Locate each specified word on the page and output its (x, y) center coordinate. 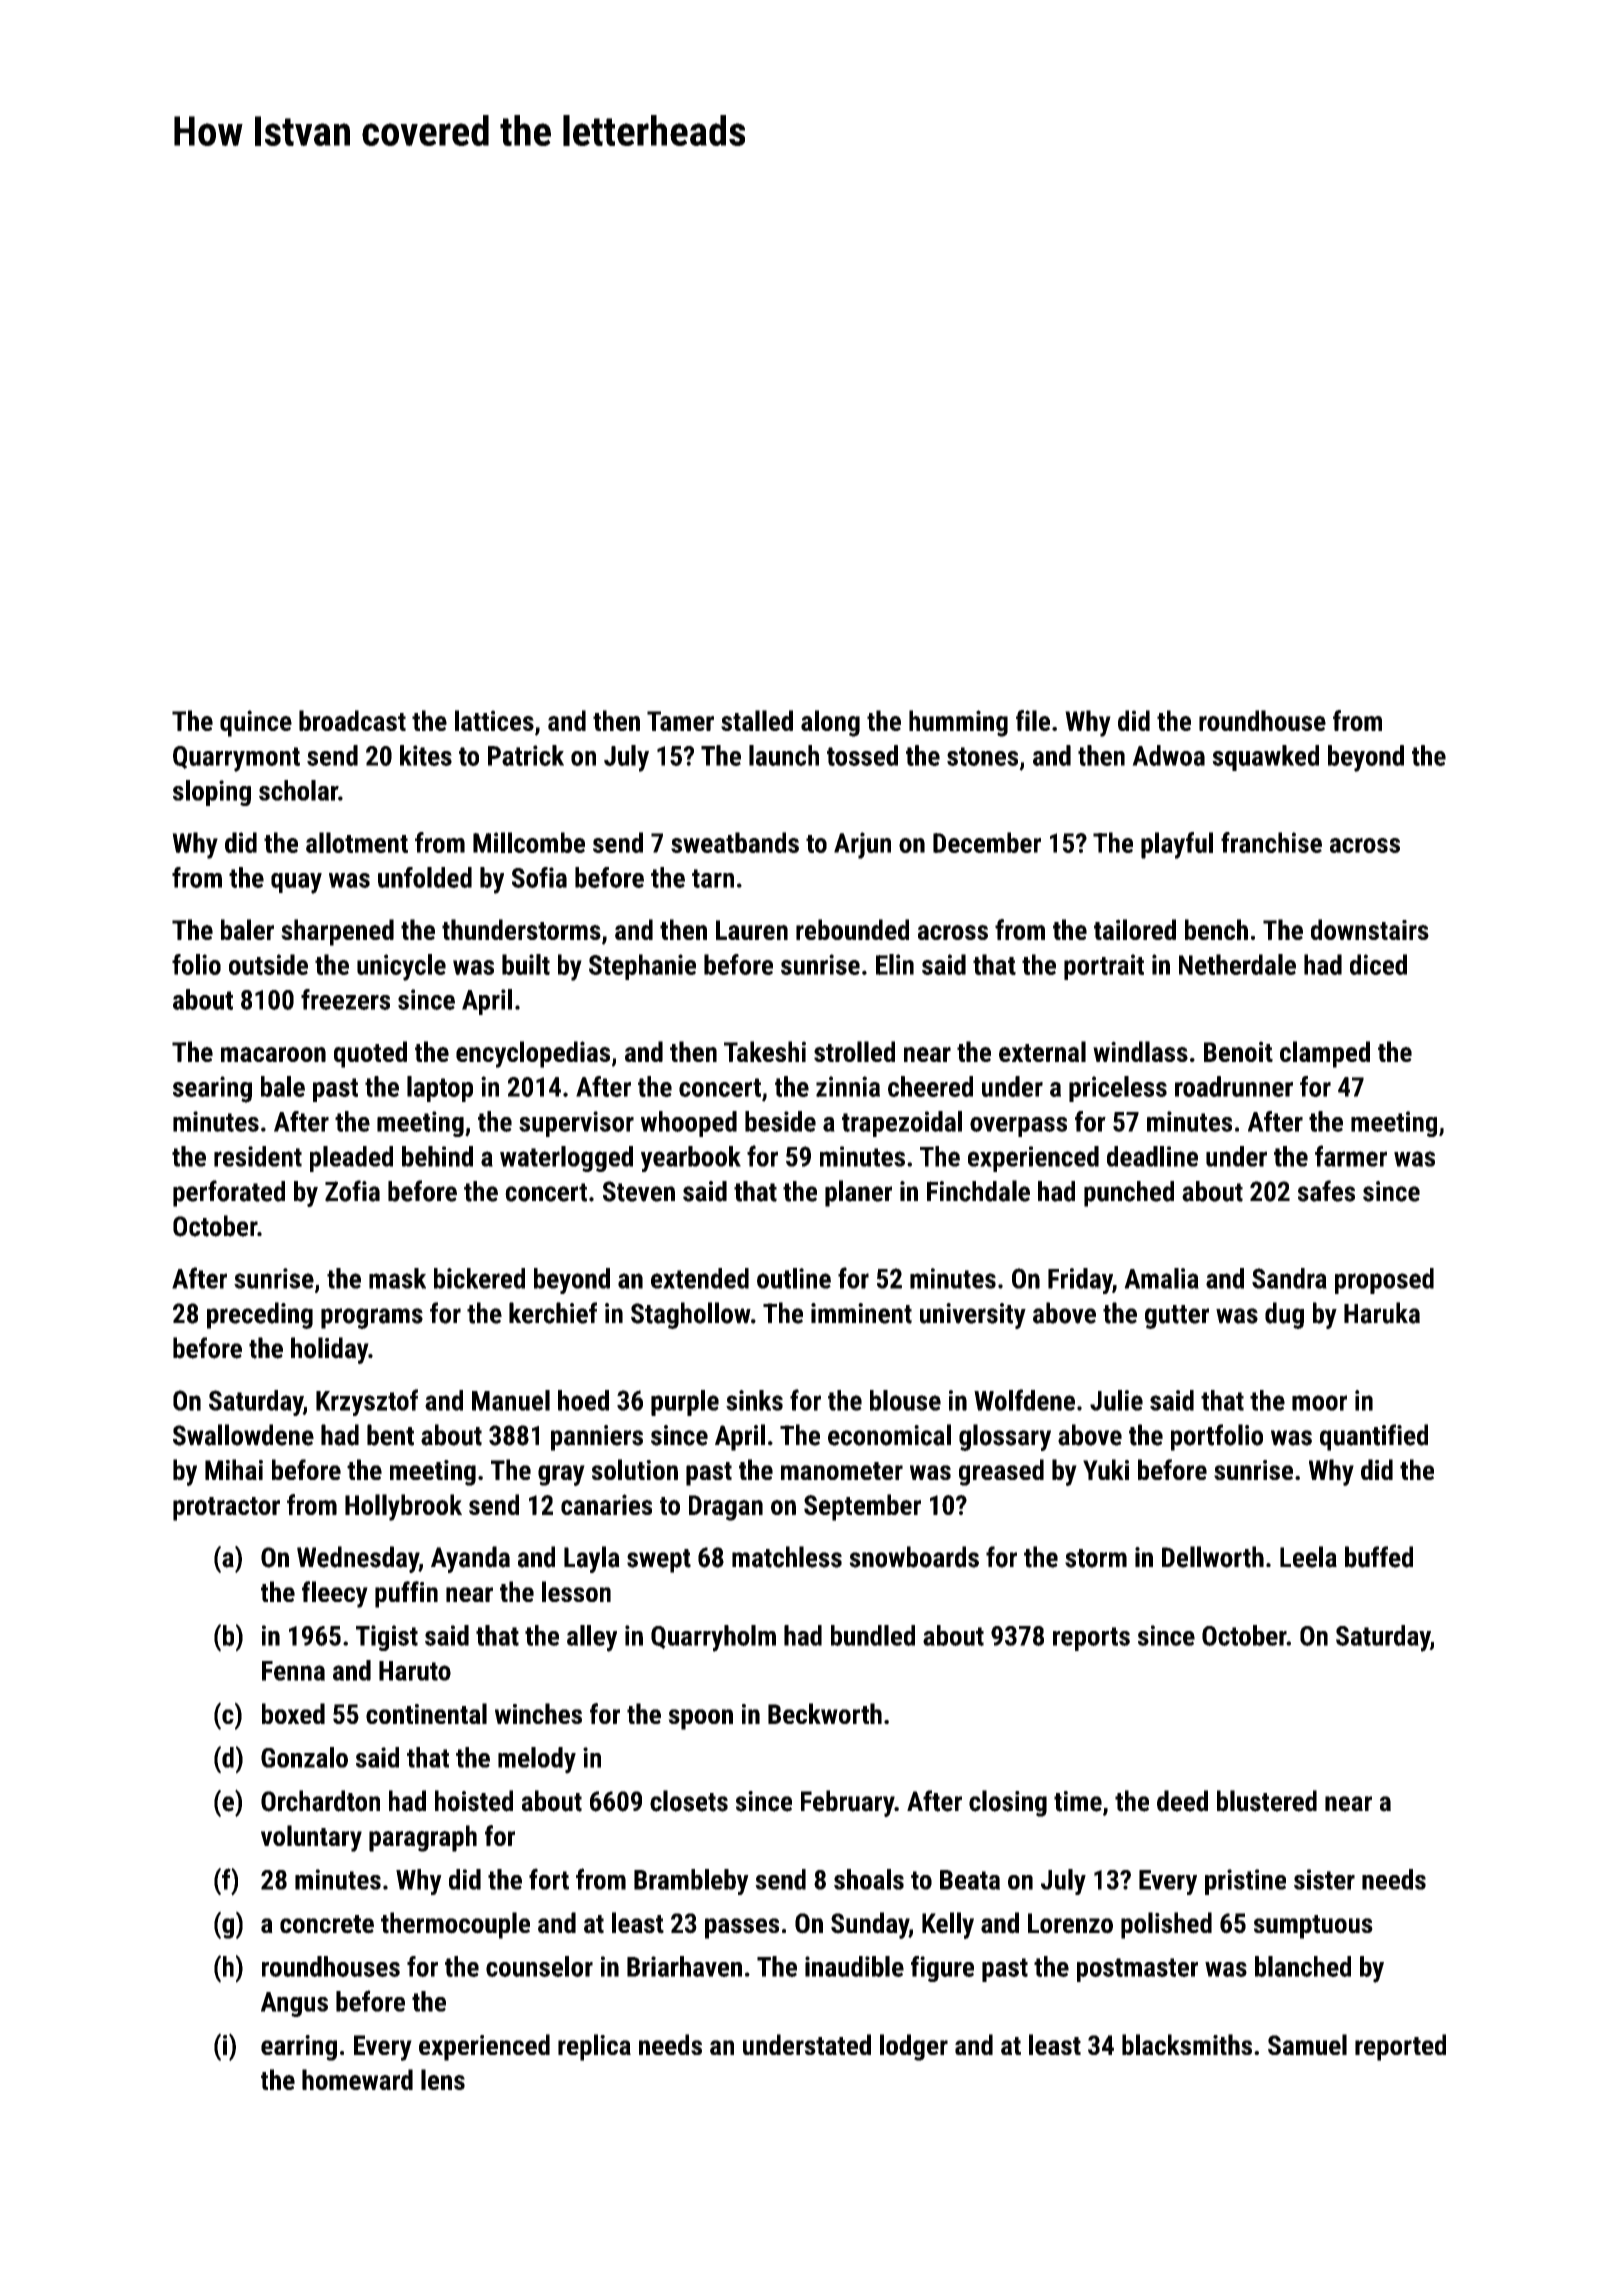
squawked (1265, 758)
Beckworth (825, 1713)
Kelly (948, 1925)
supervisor (576, 1124)
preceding (260, 1315)
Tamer (680, 721)
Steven (639, 1191)
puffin (406, 1594)
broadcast (352, 720)
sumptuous (1313, 1927)
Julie (1116, 1400)
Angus (294, 2004)
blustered (1267, 1801)
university (973, 1316)
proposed (1384, 1281)
